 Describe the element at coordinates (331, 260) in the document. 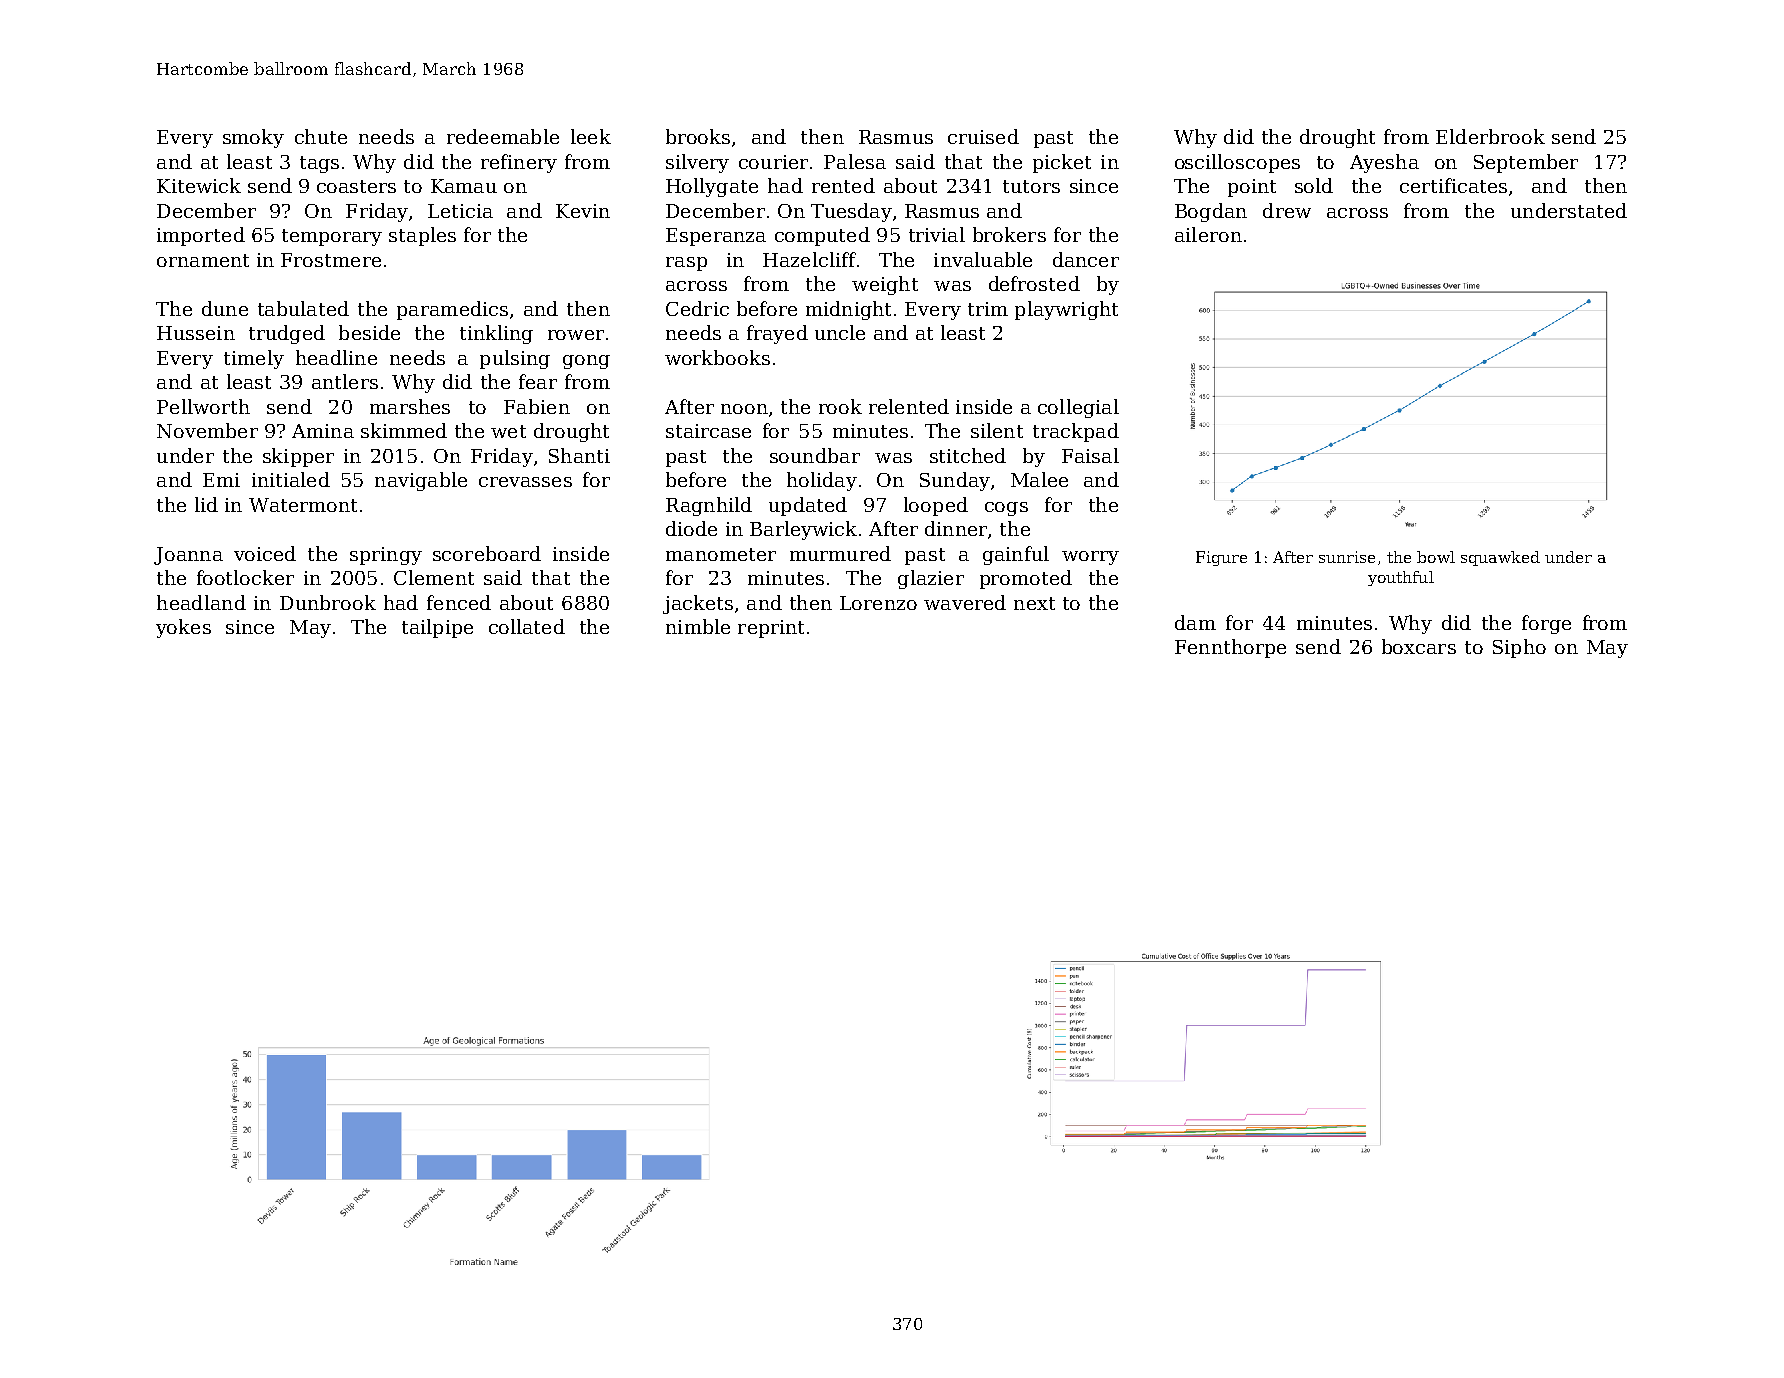

I see `Frostmere` at that location.
